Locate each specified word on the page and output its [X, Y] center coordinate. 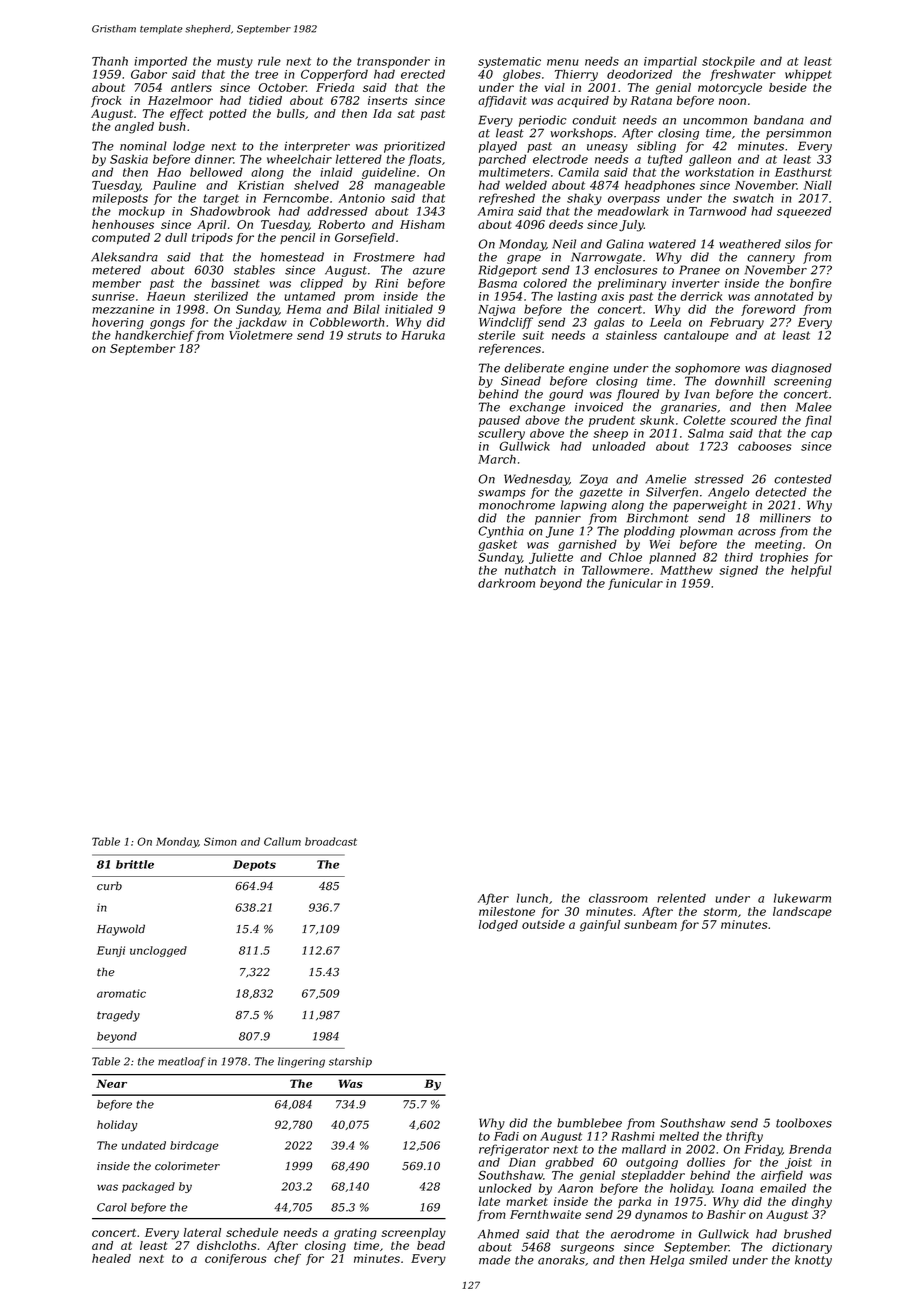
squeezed [804, 212]
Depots [254, 865]
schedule [252, 1232]
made [494, 1260]
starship [350, 1062]
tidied [265, 100]
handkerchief [155, 336]
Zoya [594, 480]
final [818, 421]
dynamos [661, 1216]
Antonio [362, 198]
